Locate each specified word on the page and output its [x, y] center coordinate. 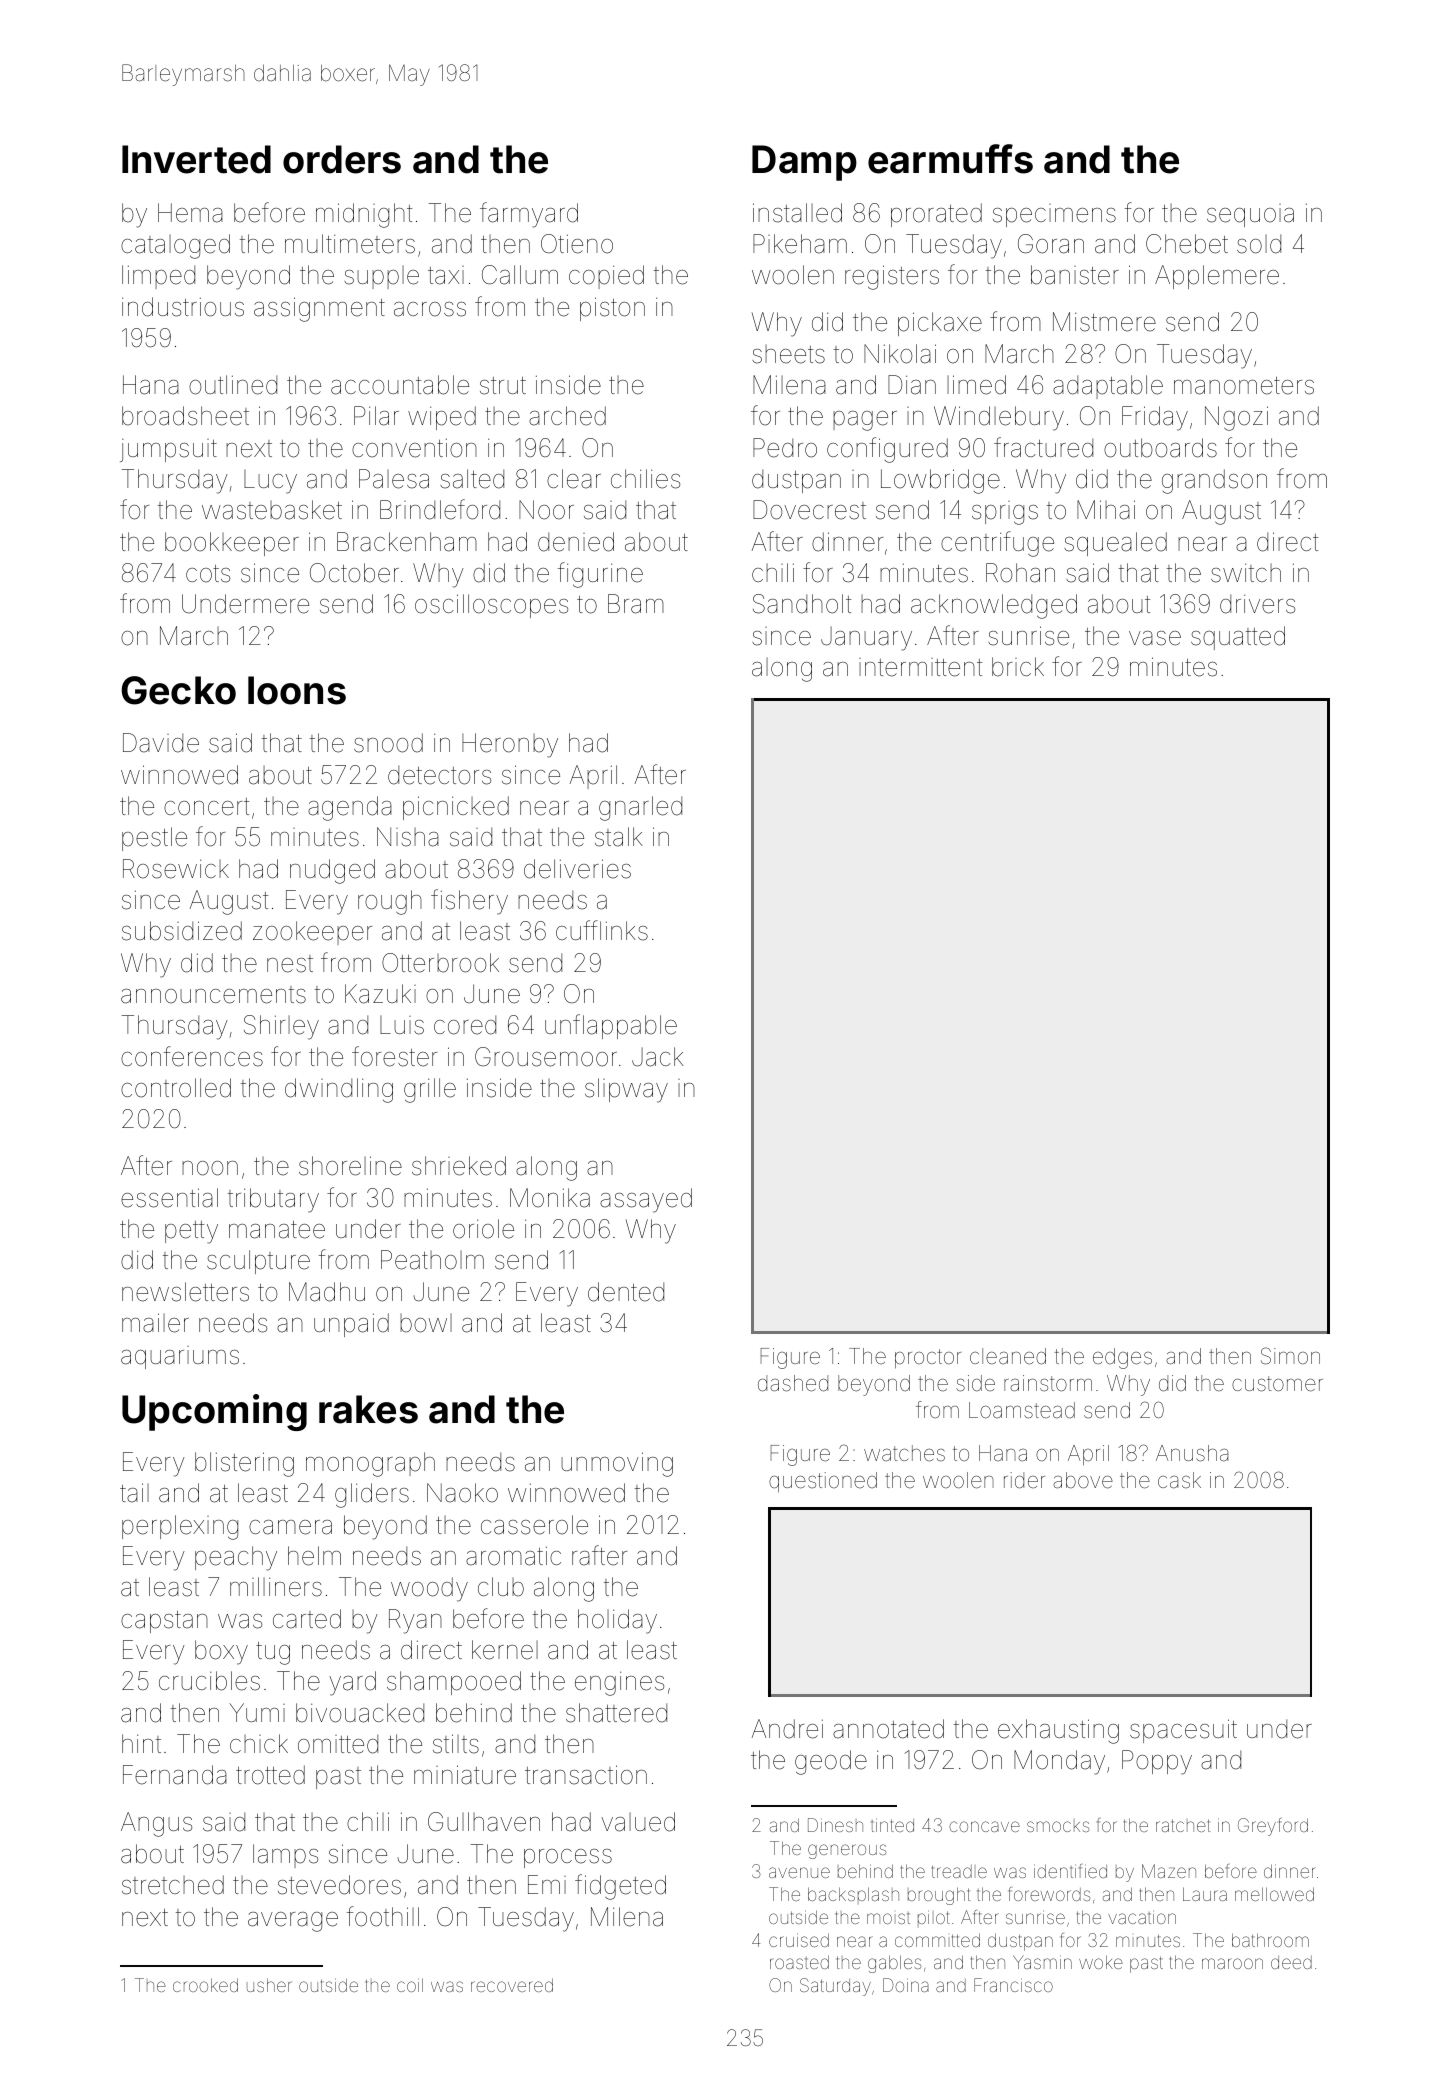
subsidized [182, 931]
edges [1122, 1358]
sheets [788, 354]
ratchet [1183, 1825]
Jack [658, 1057]
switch [1246, 573]
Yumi [257, 1712]
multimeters [350, 244]
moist [888, 1918]
